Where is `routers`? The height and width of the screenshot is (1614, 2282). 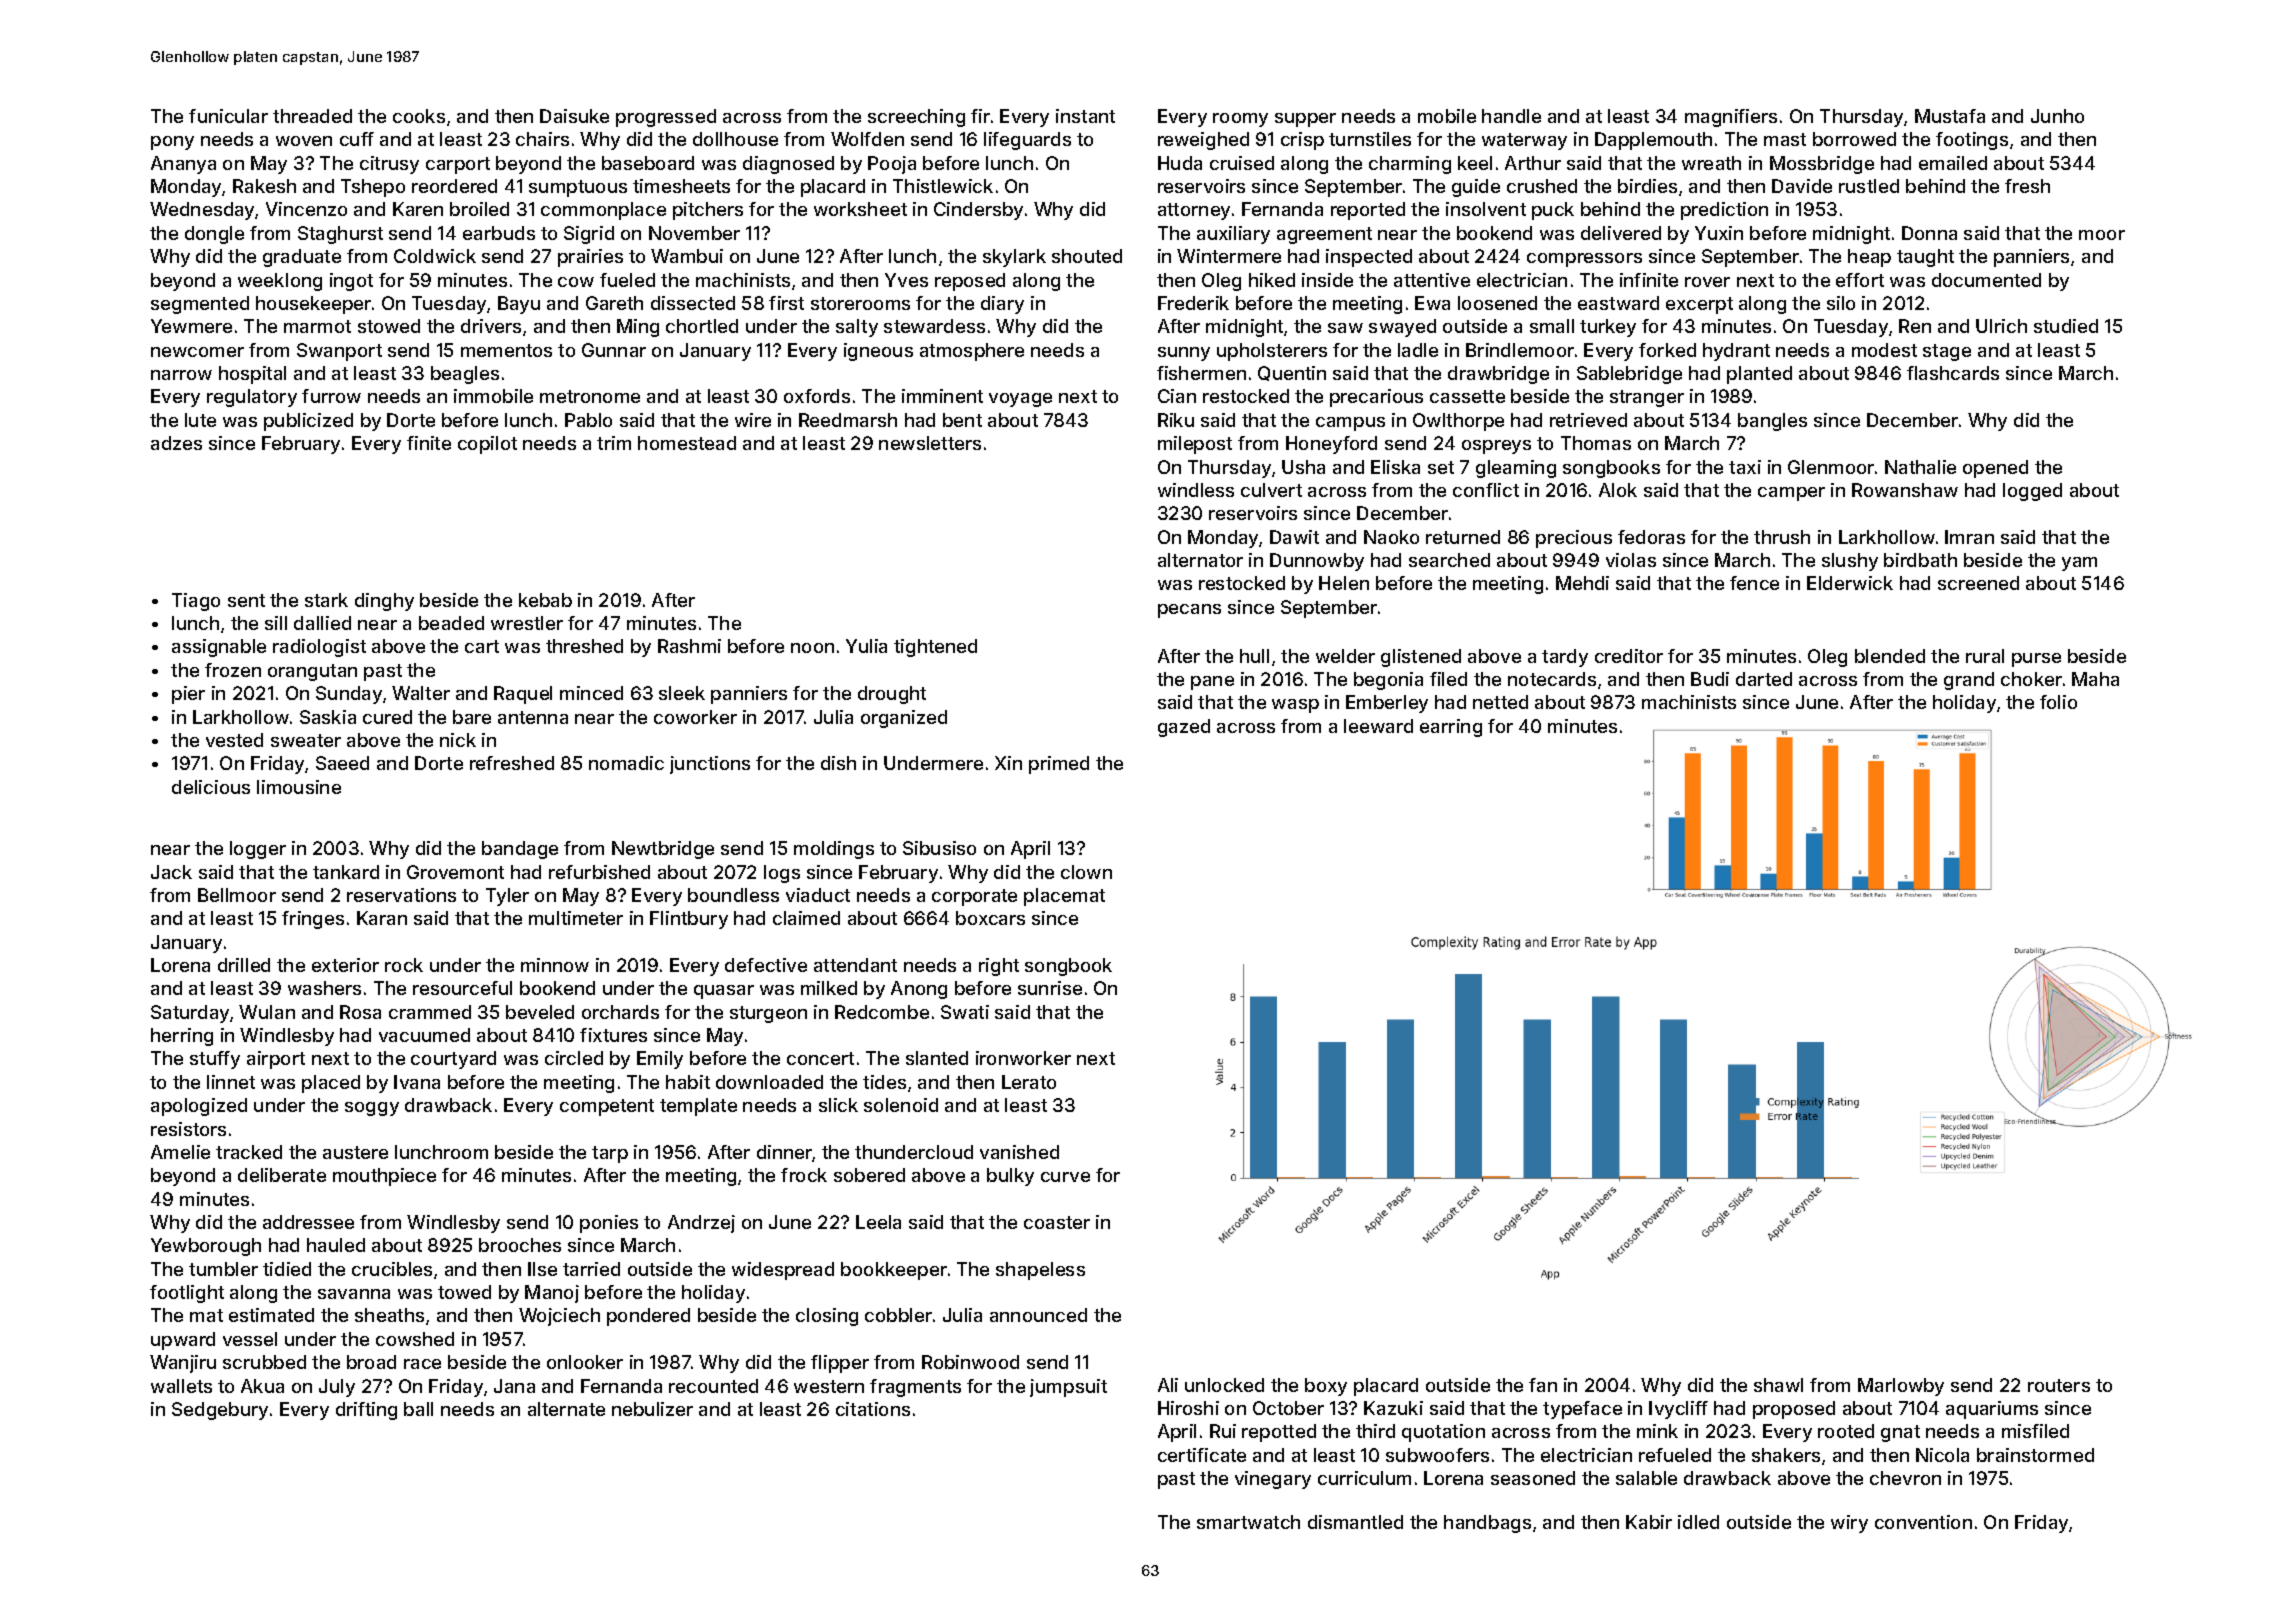 routers is located at coordinates (2059, 1385).
